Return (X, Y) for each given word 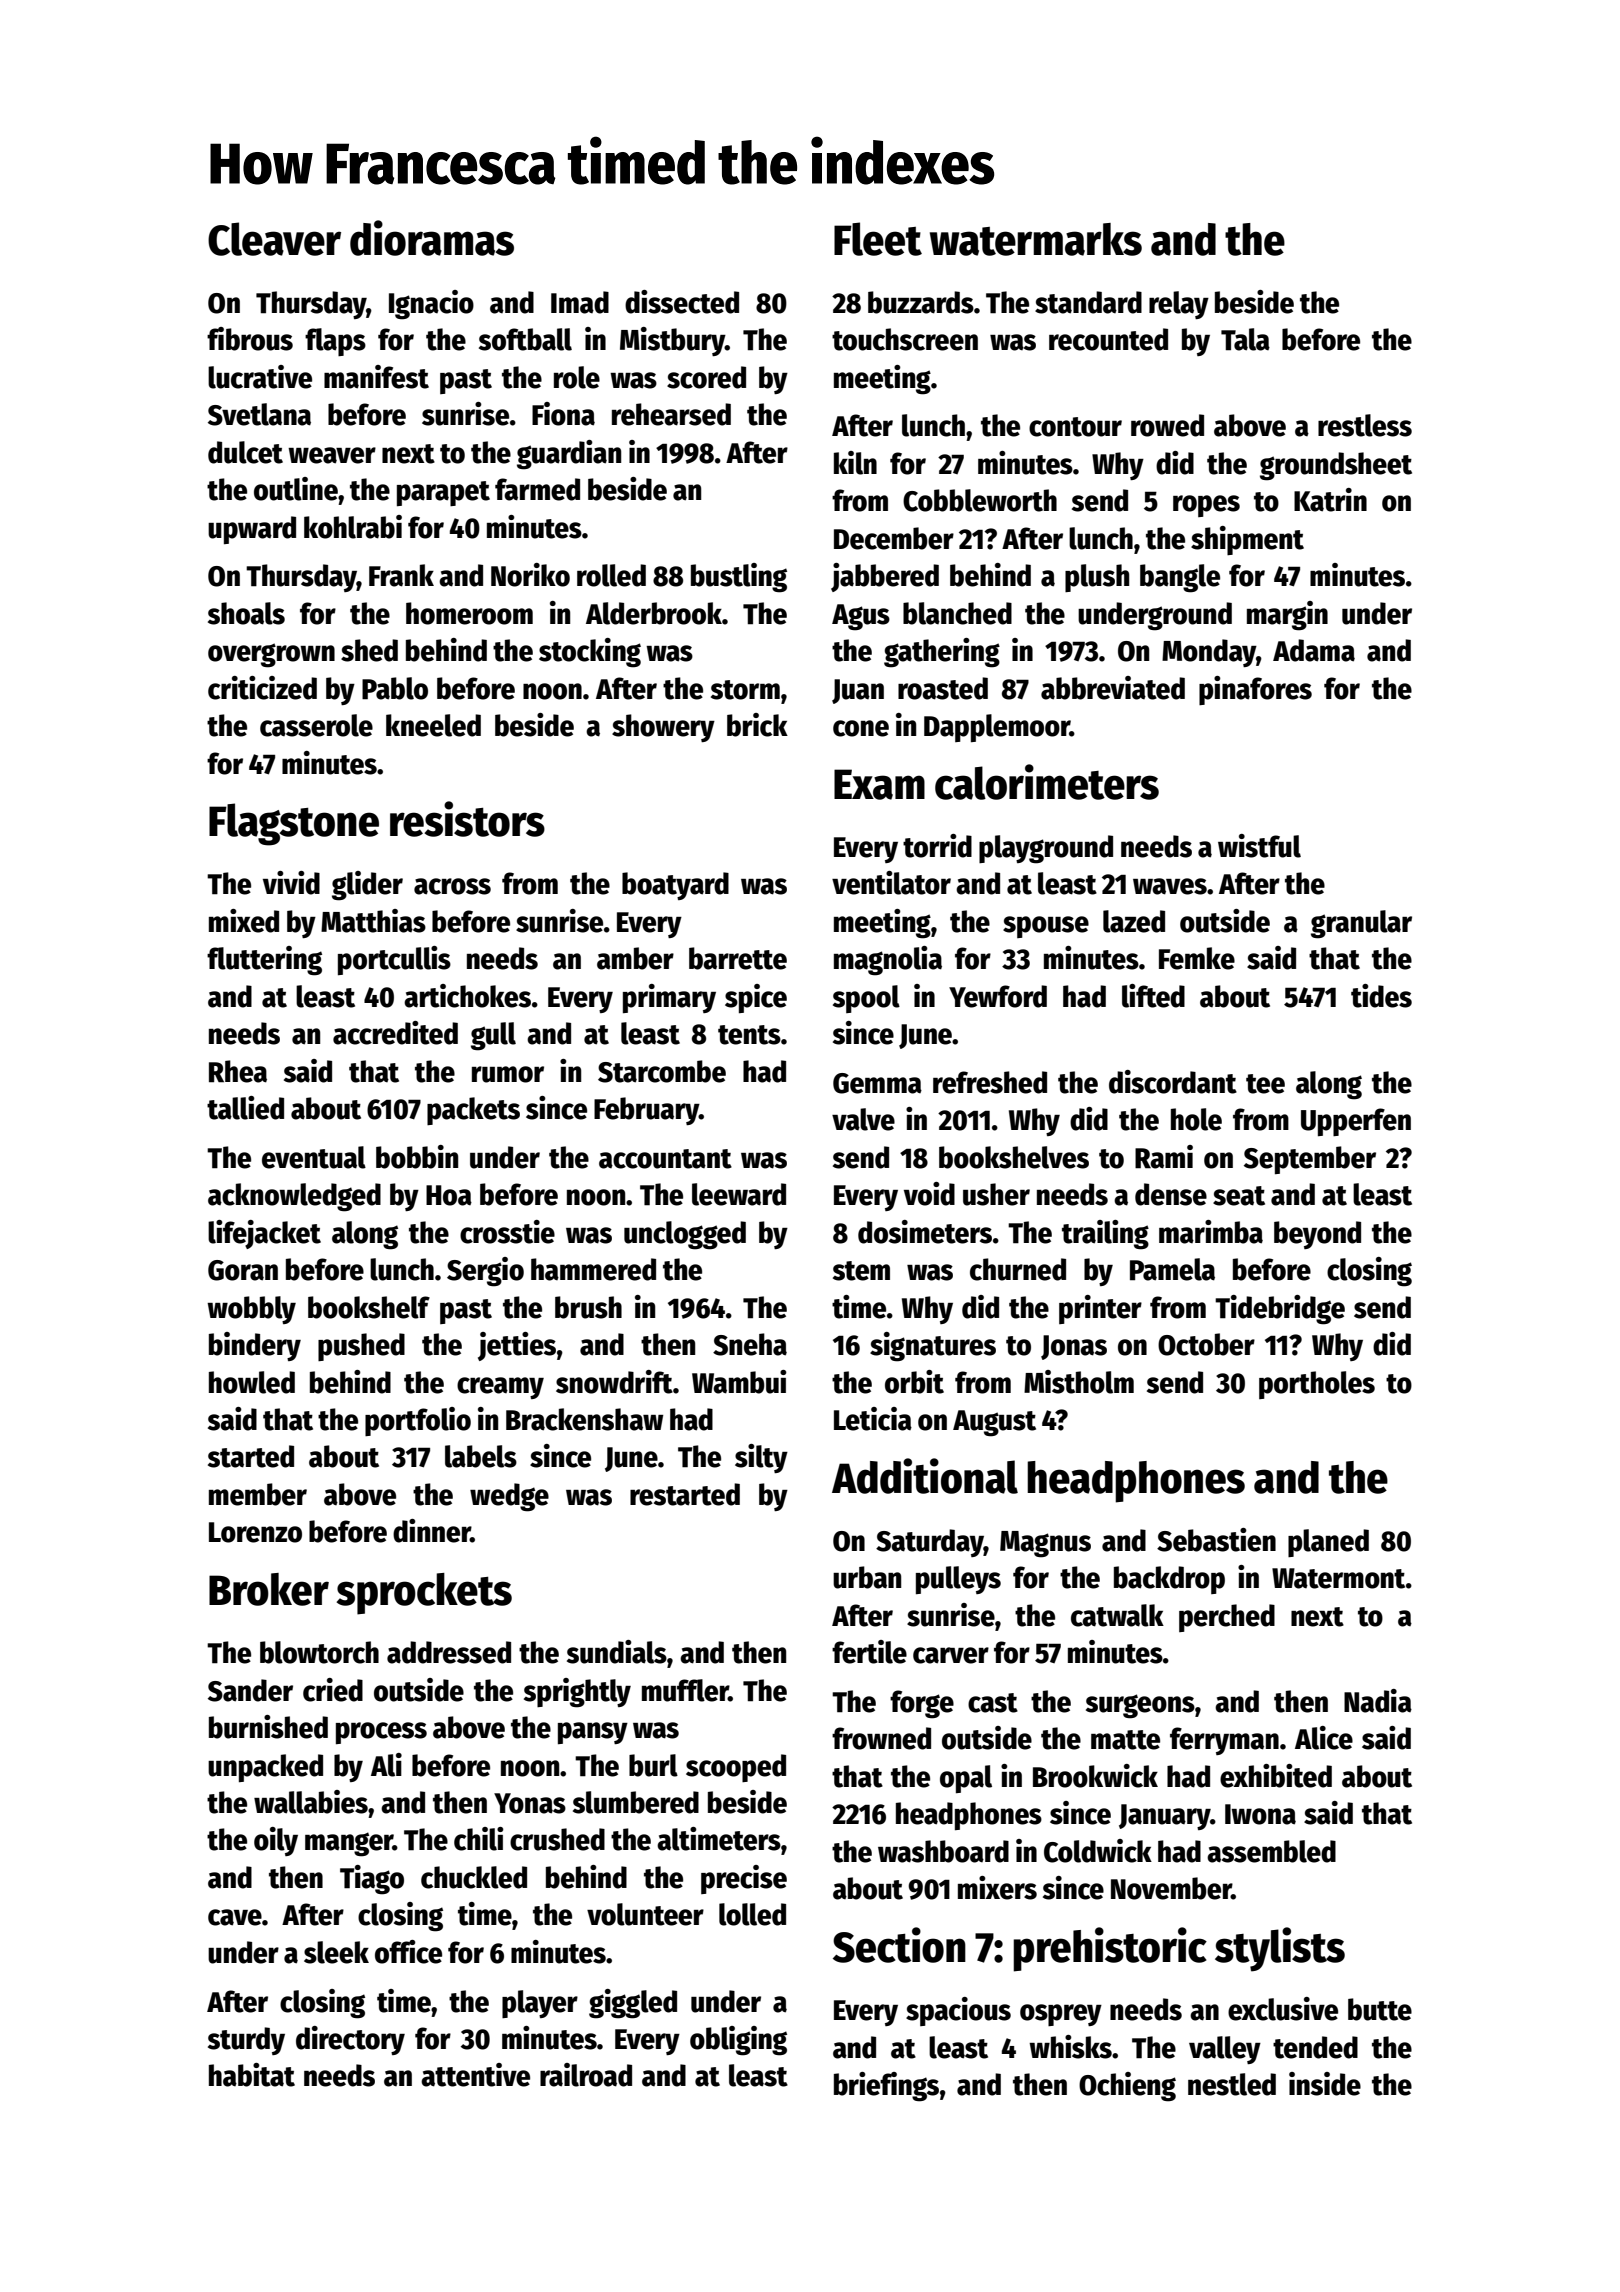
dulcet (245, 452)
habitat (252, 2075)
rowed (1167, 425)
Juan (858, 691)
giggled (633, 2004)
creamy (500, 1388)
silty (761, 1458)
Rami (1164, 1157)
